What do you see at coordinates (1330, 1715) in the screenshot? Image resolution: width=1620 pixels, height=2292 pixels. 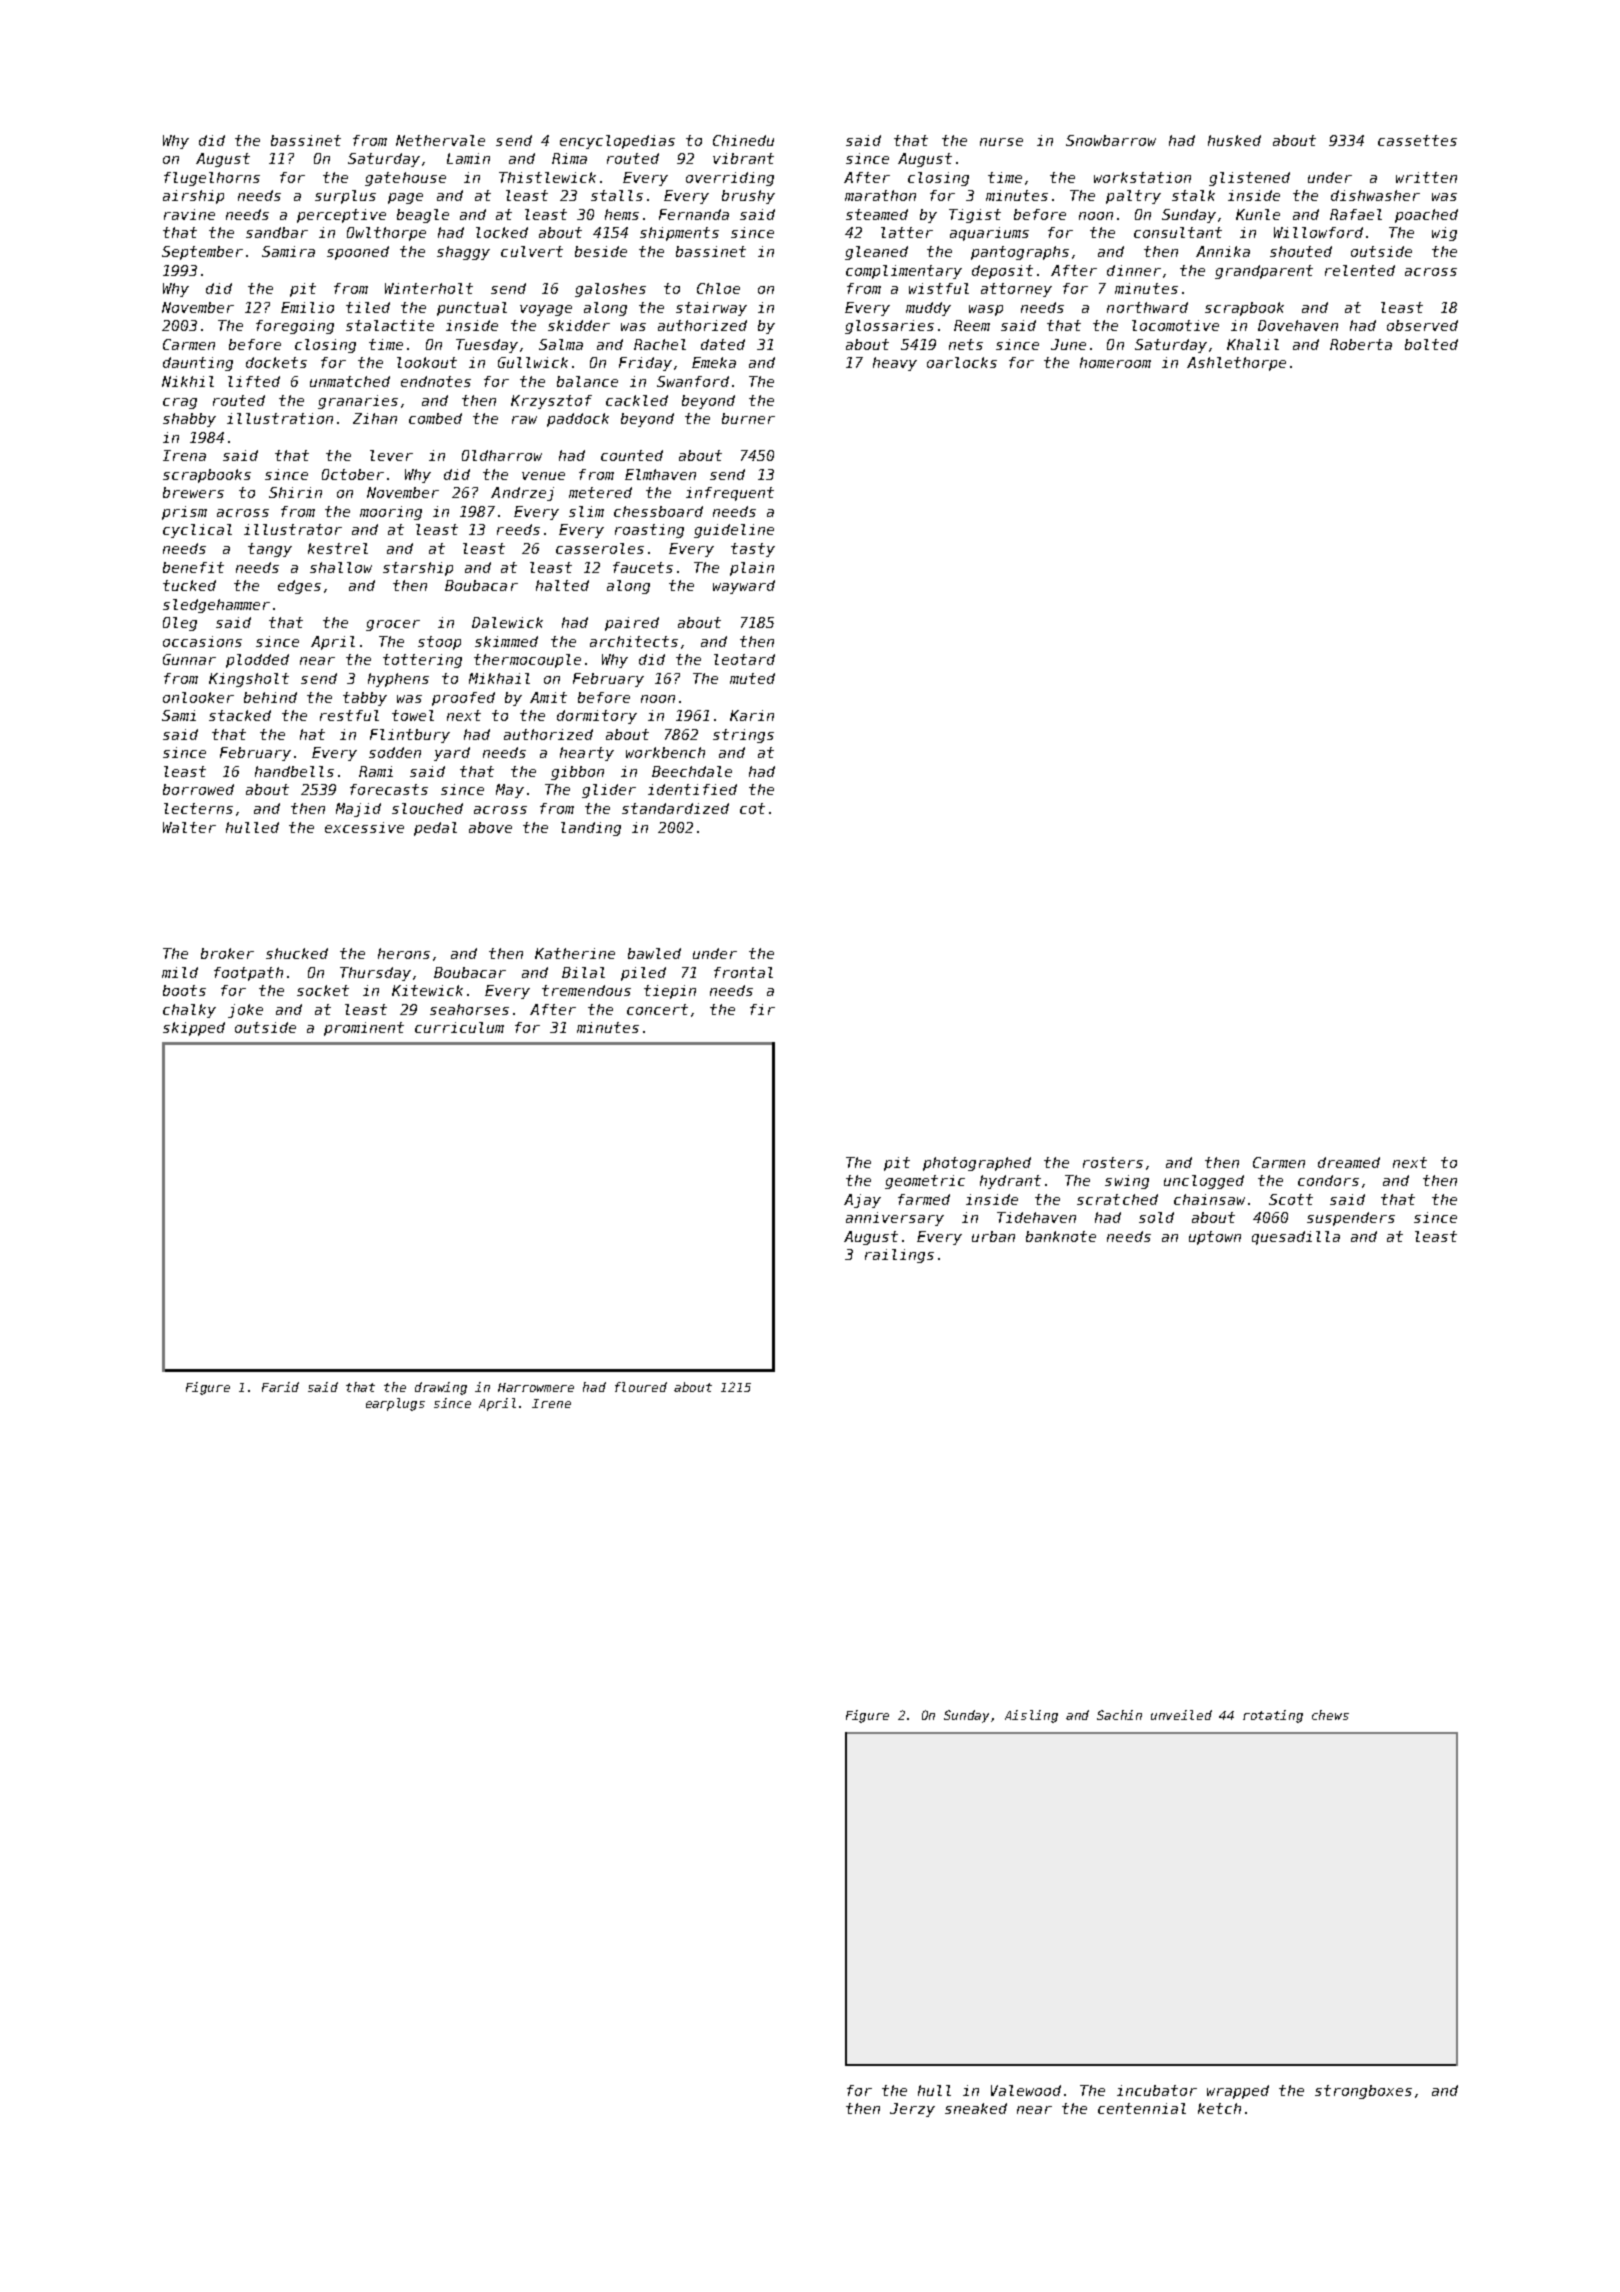 I see `chews` at bounding box center [1330, 1715].
